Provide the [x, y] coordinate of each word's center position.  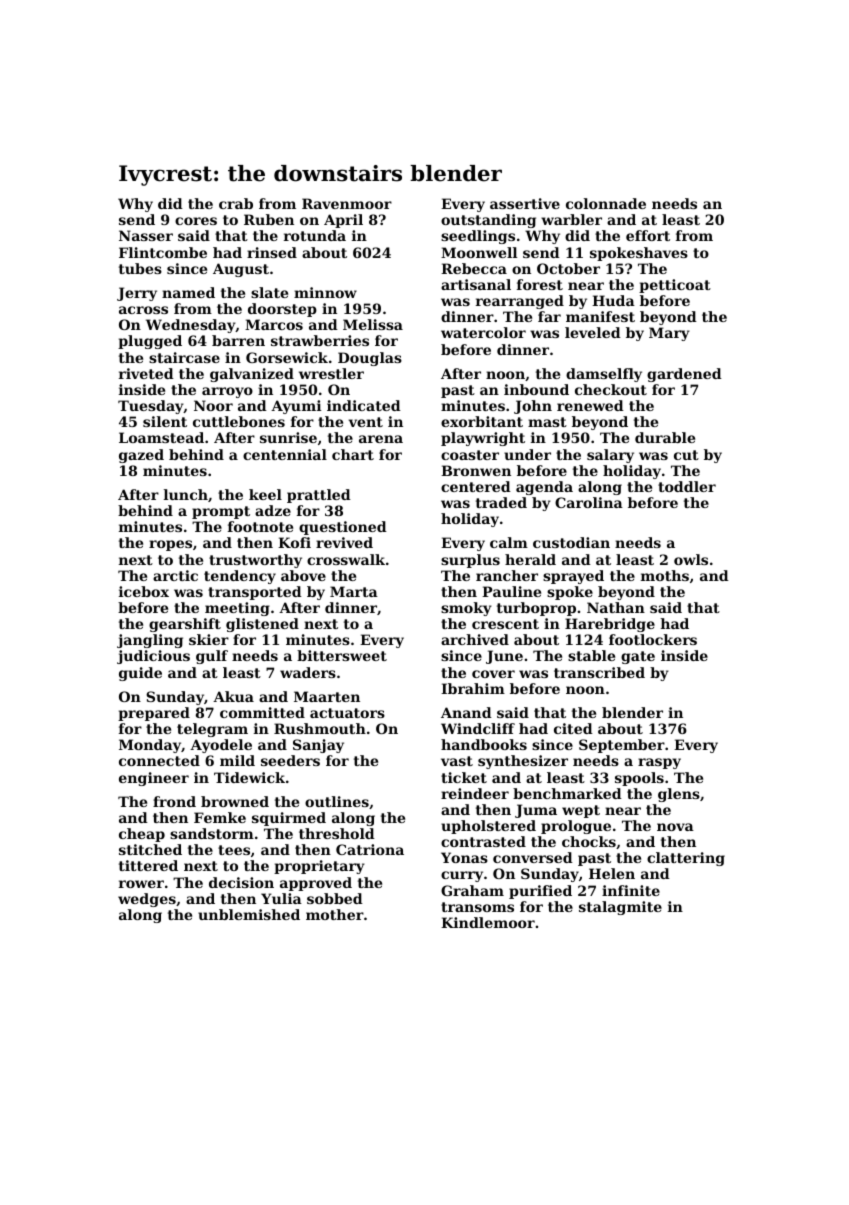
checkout [611, 389]
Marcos [274, 324]
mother [335, 914]
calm [509, 542]
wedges [147, 900]
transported [255, 593]
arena [381, 439]
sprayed [573, 577]
